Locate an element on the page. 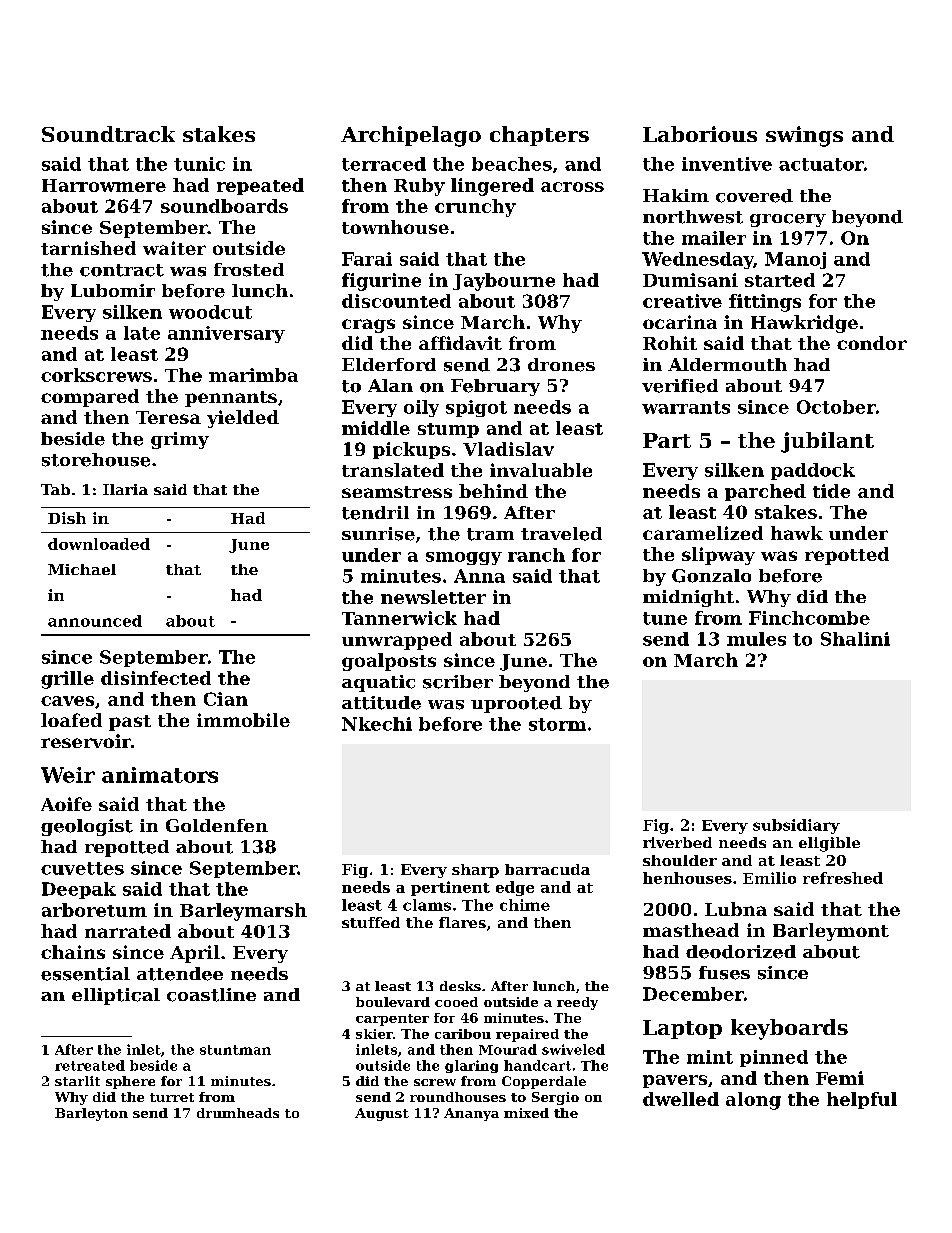  August is located at coordinates (382, 1114).
